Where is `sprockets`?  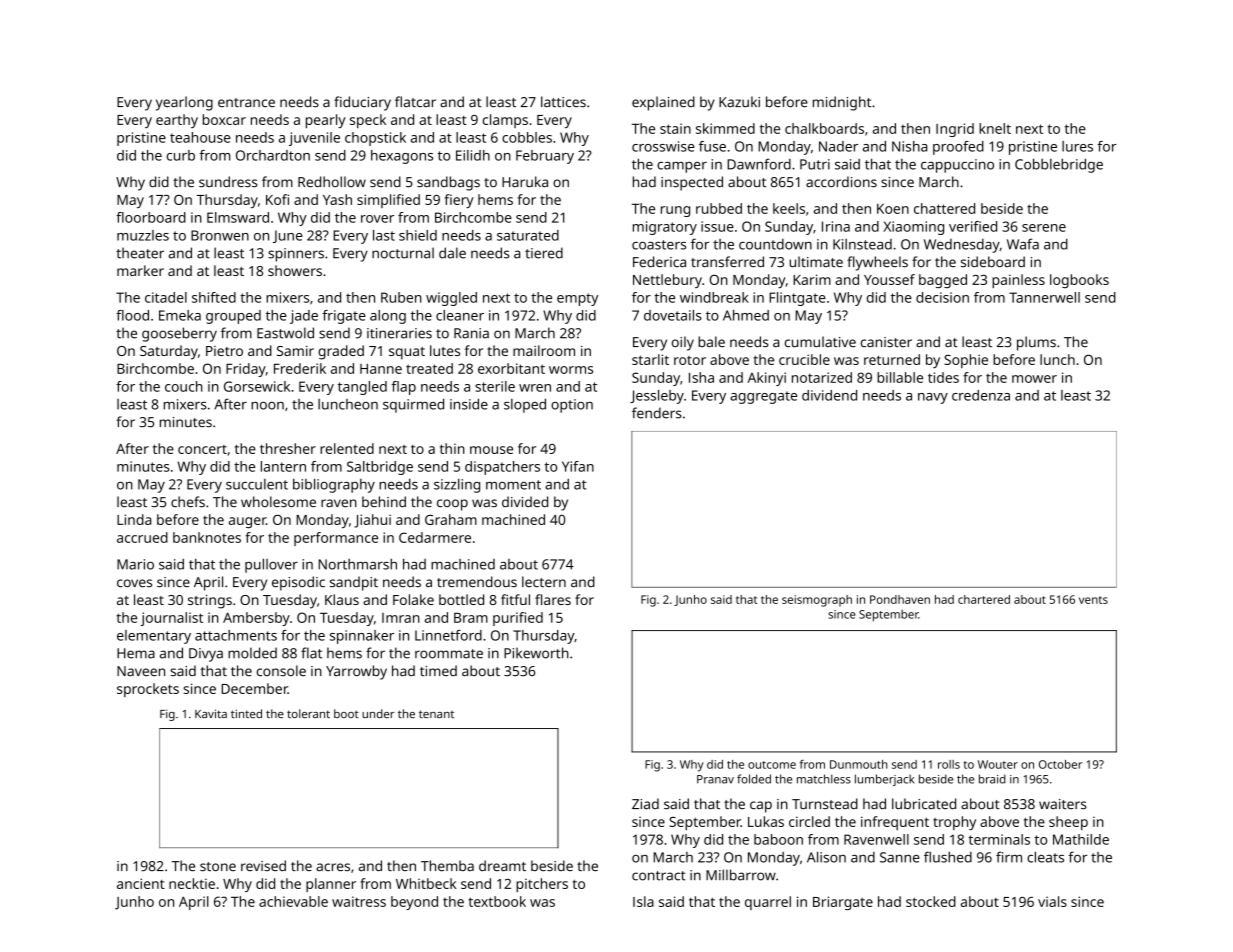 sprockets is located at coordinates (148, 690).
